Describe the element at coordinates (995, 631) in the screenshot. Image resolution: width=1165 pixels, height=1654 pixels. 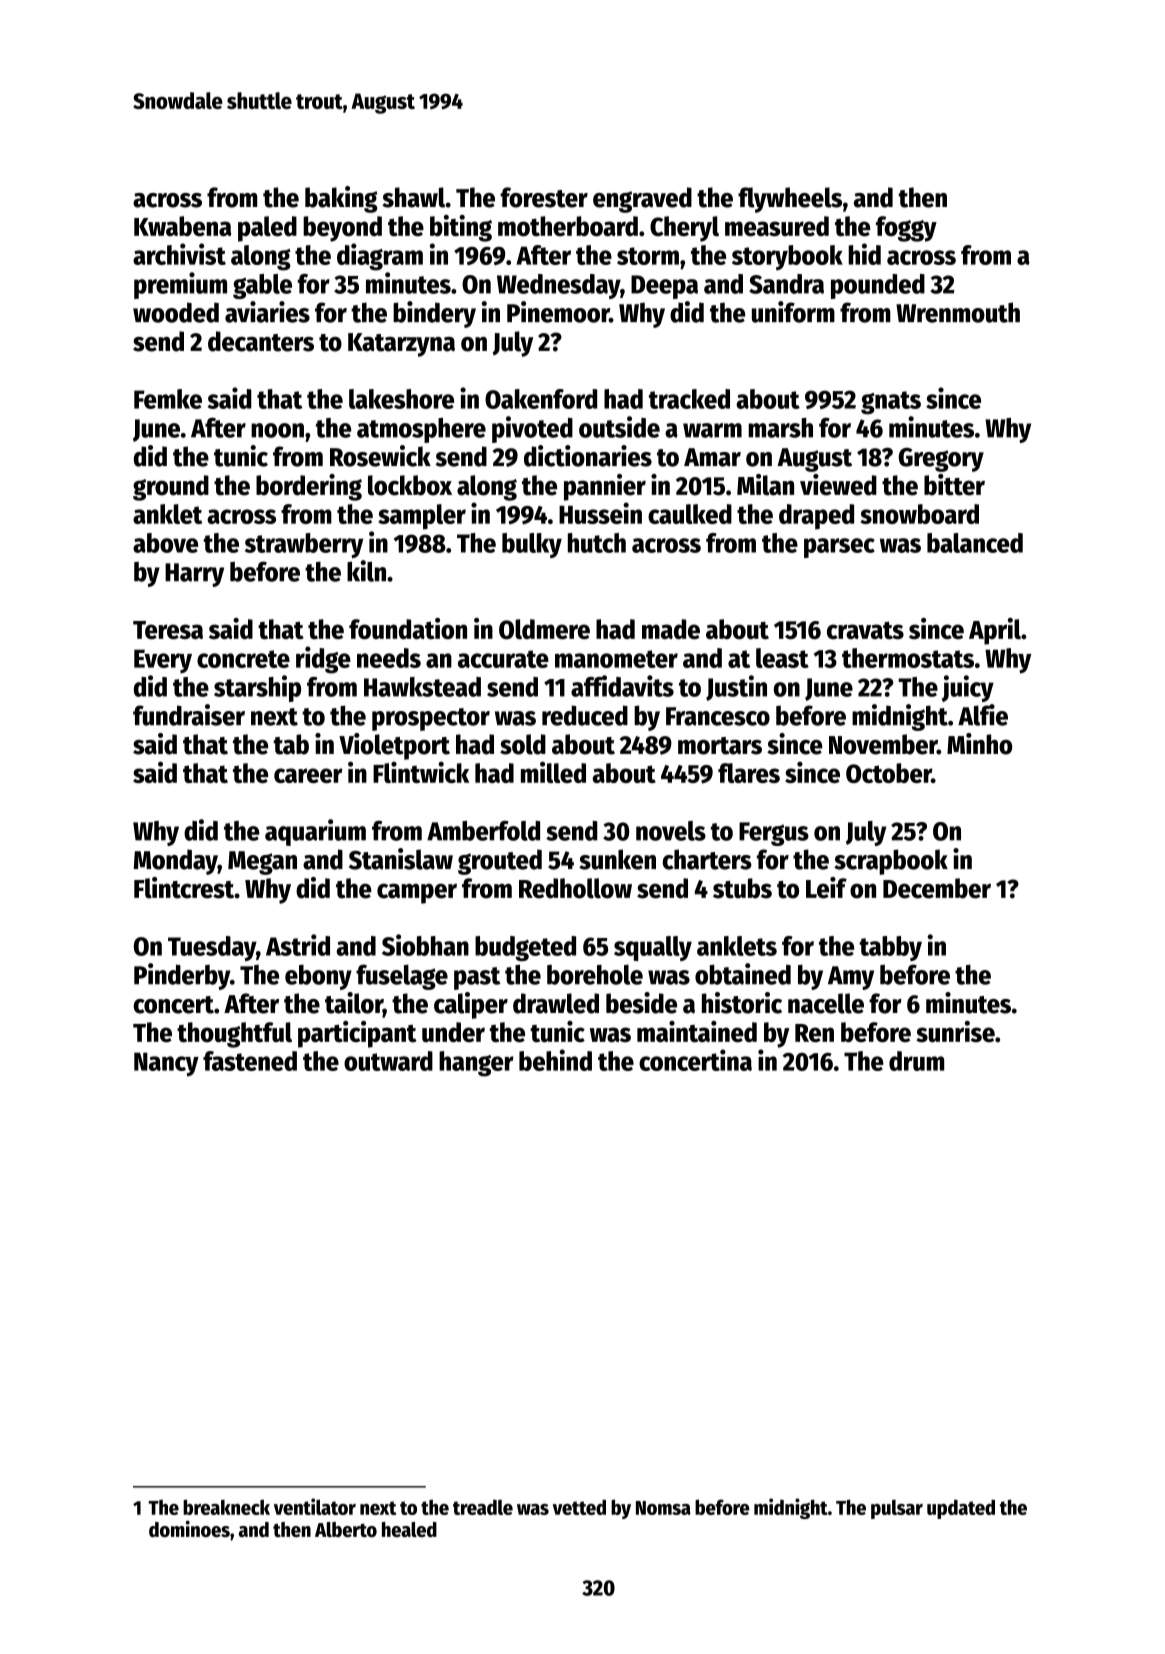
I see `April` at that location.
